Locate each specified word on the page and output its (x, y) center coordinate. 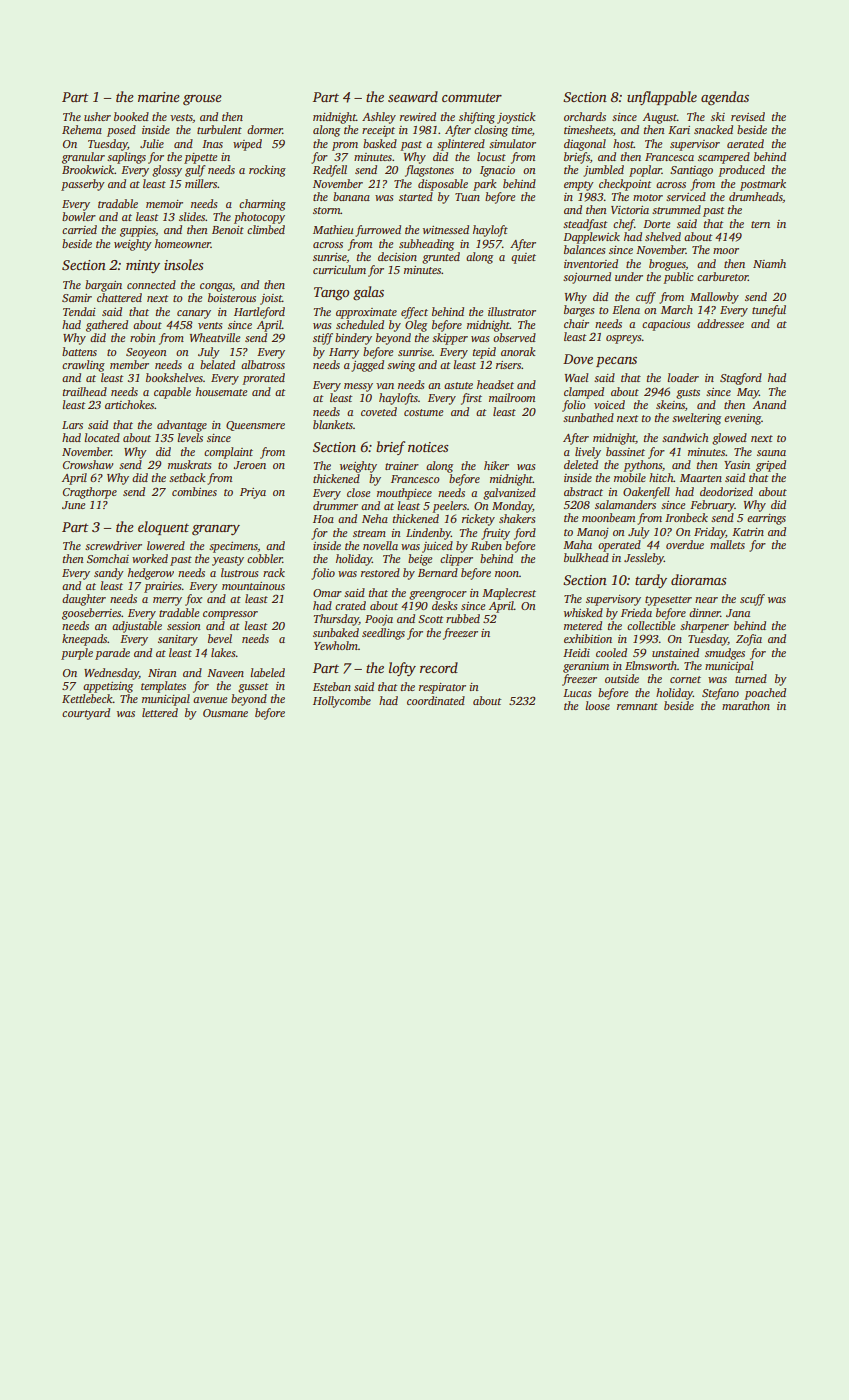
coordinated (436, 700)
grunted (441, 258)
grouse (202, 100)
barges (579, 311)
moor (726, 251)
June (73, 505)
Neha (375, 518)
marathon (746, 705)
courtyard (86, 714)
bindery (353, 339)
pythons (642, 466)
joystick (516, 118)
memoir (164, 204)
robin (143, 337)
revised (748, 116)
